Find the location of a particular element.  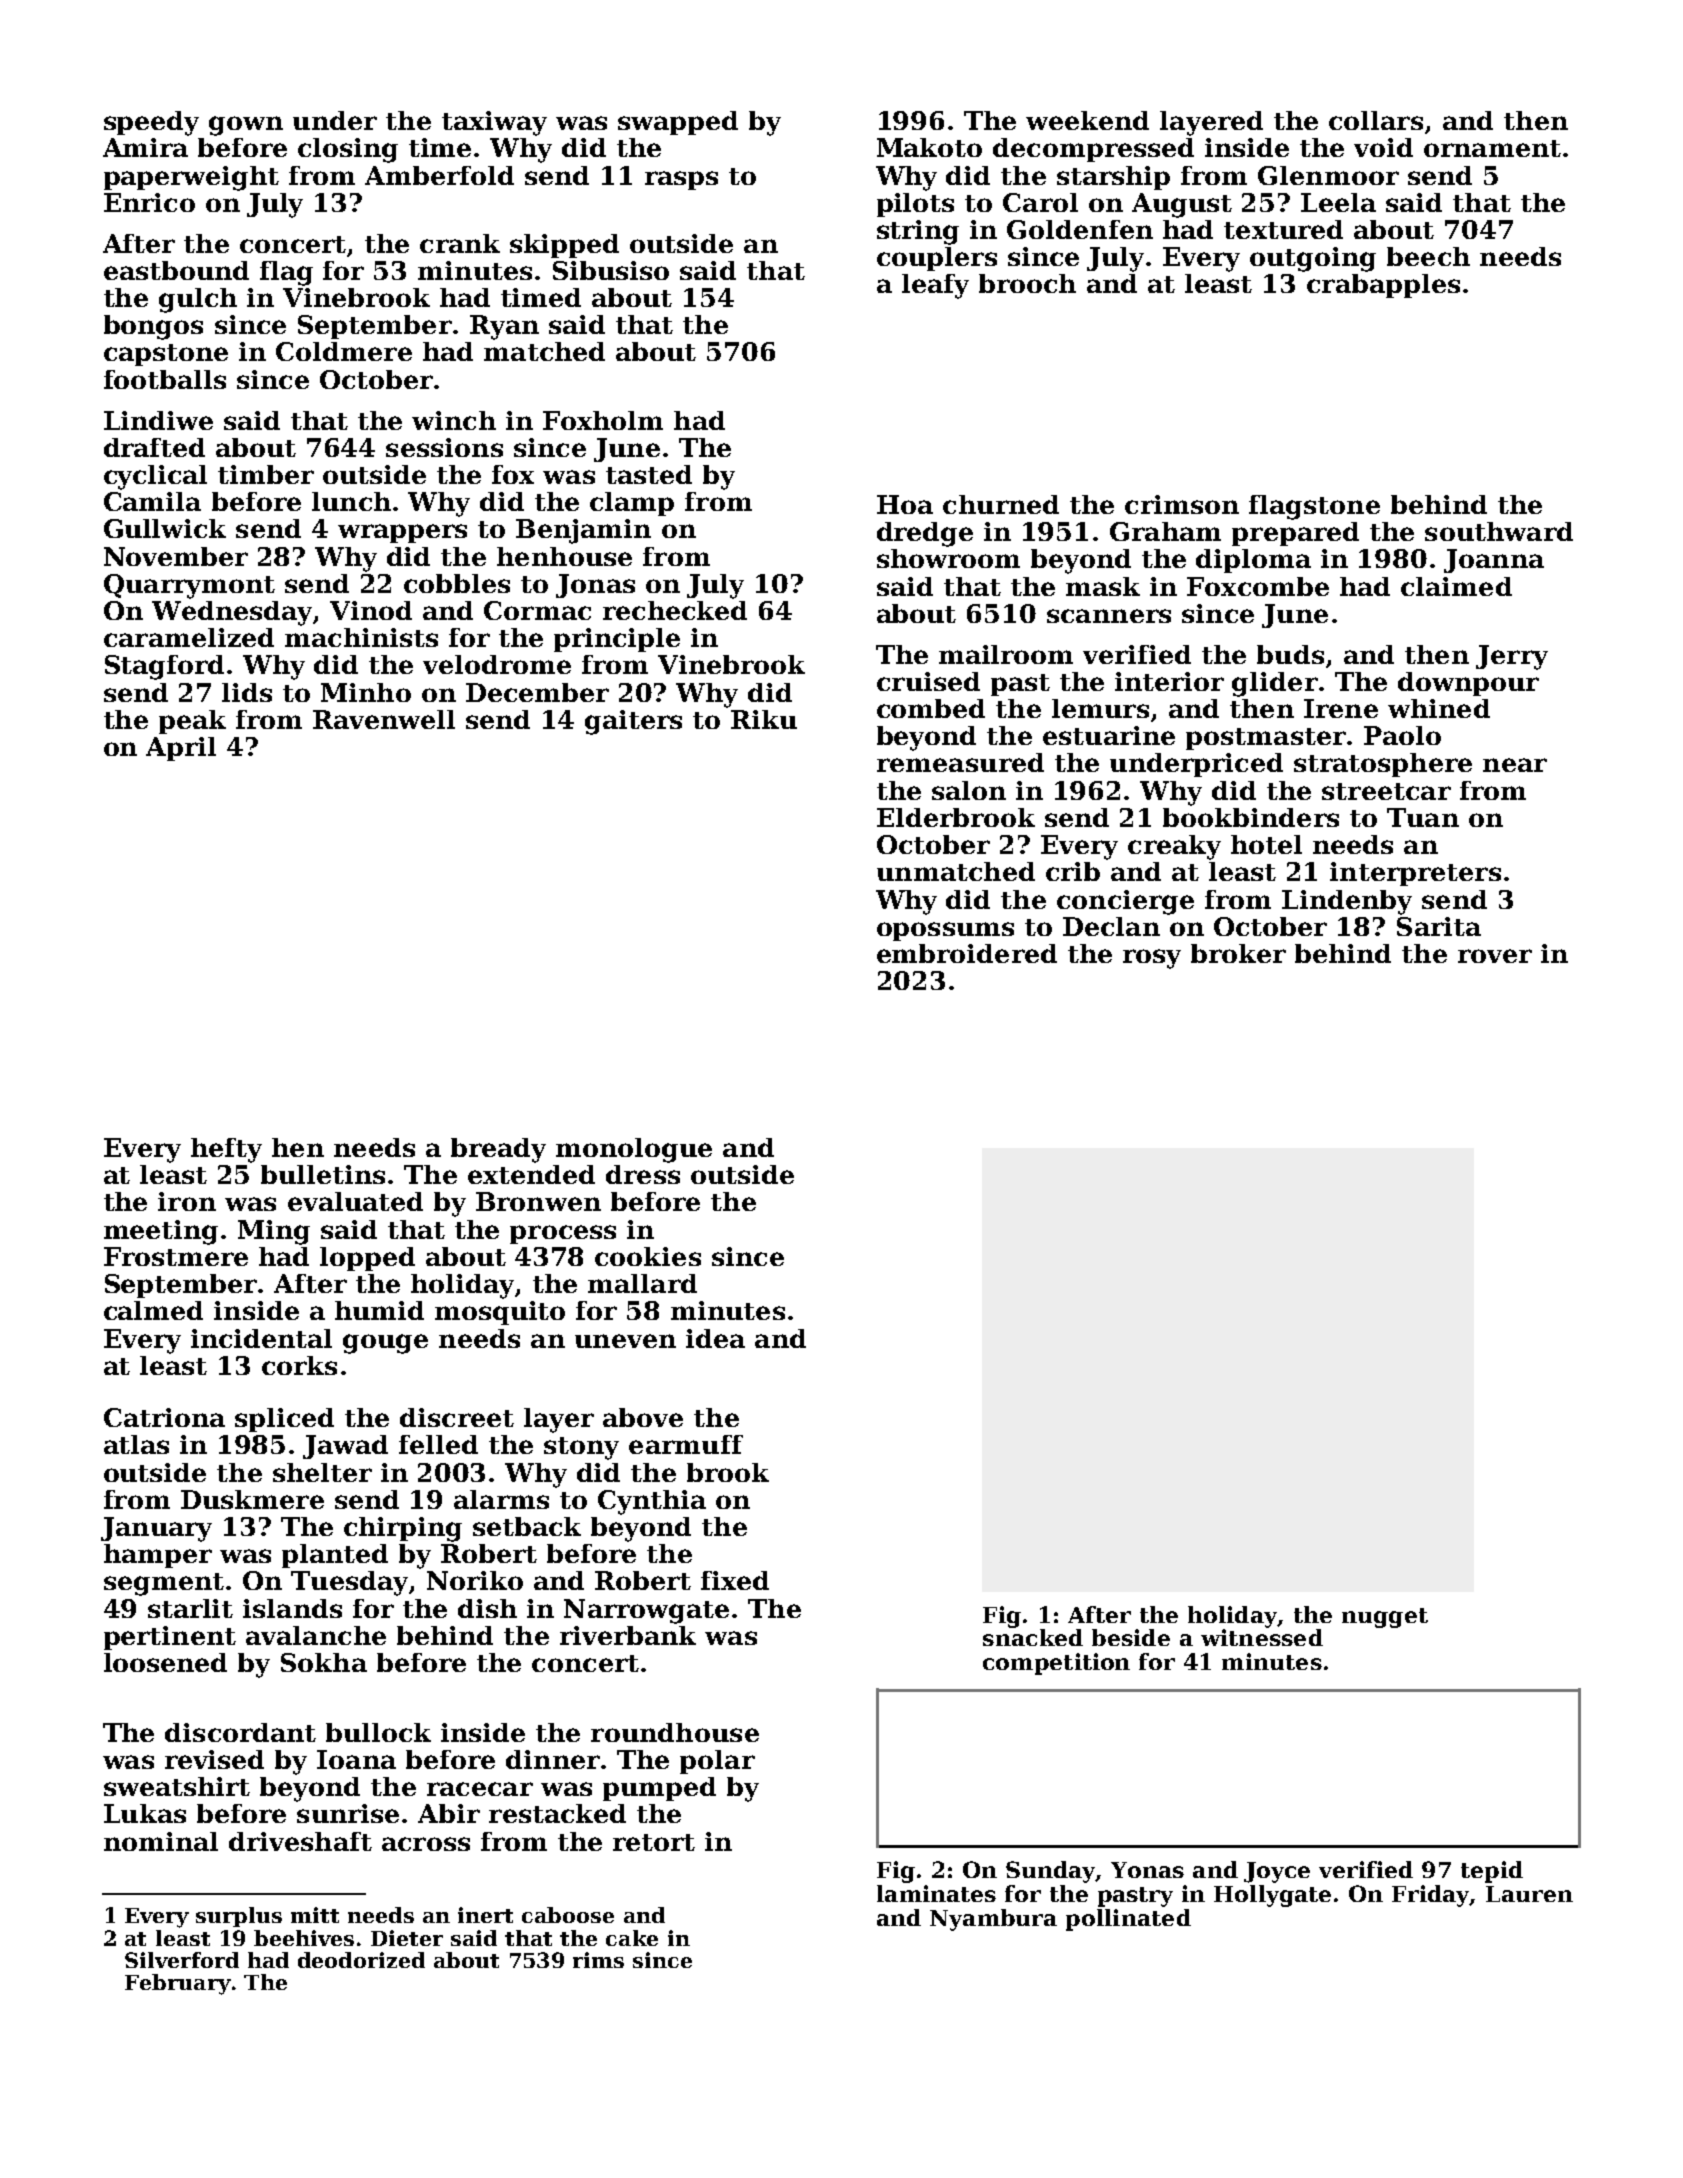

bready is located at coordinates (498, 1150).
